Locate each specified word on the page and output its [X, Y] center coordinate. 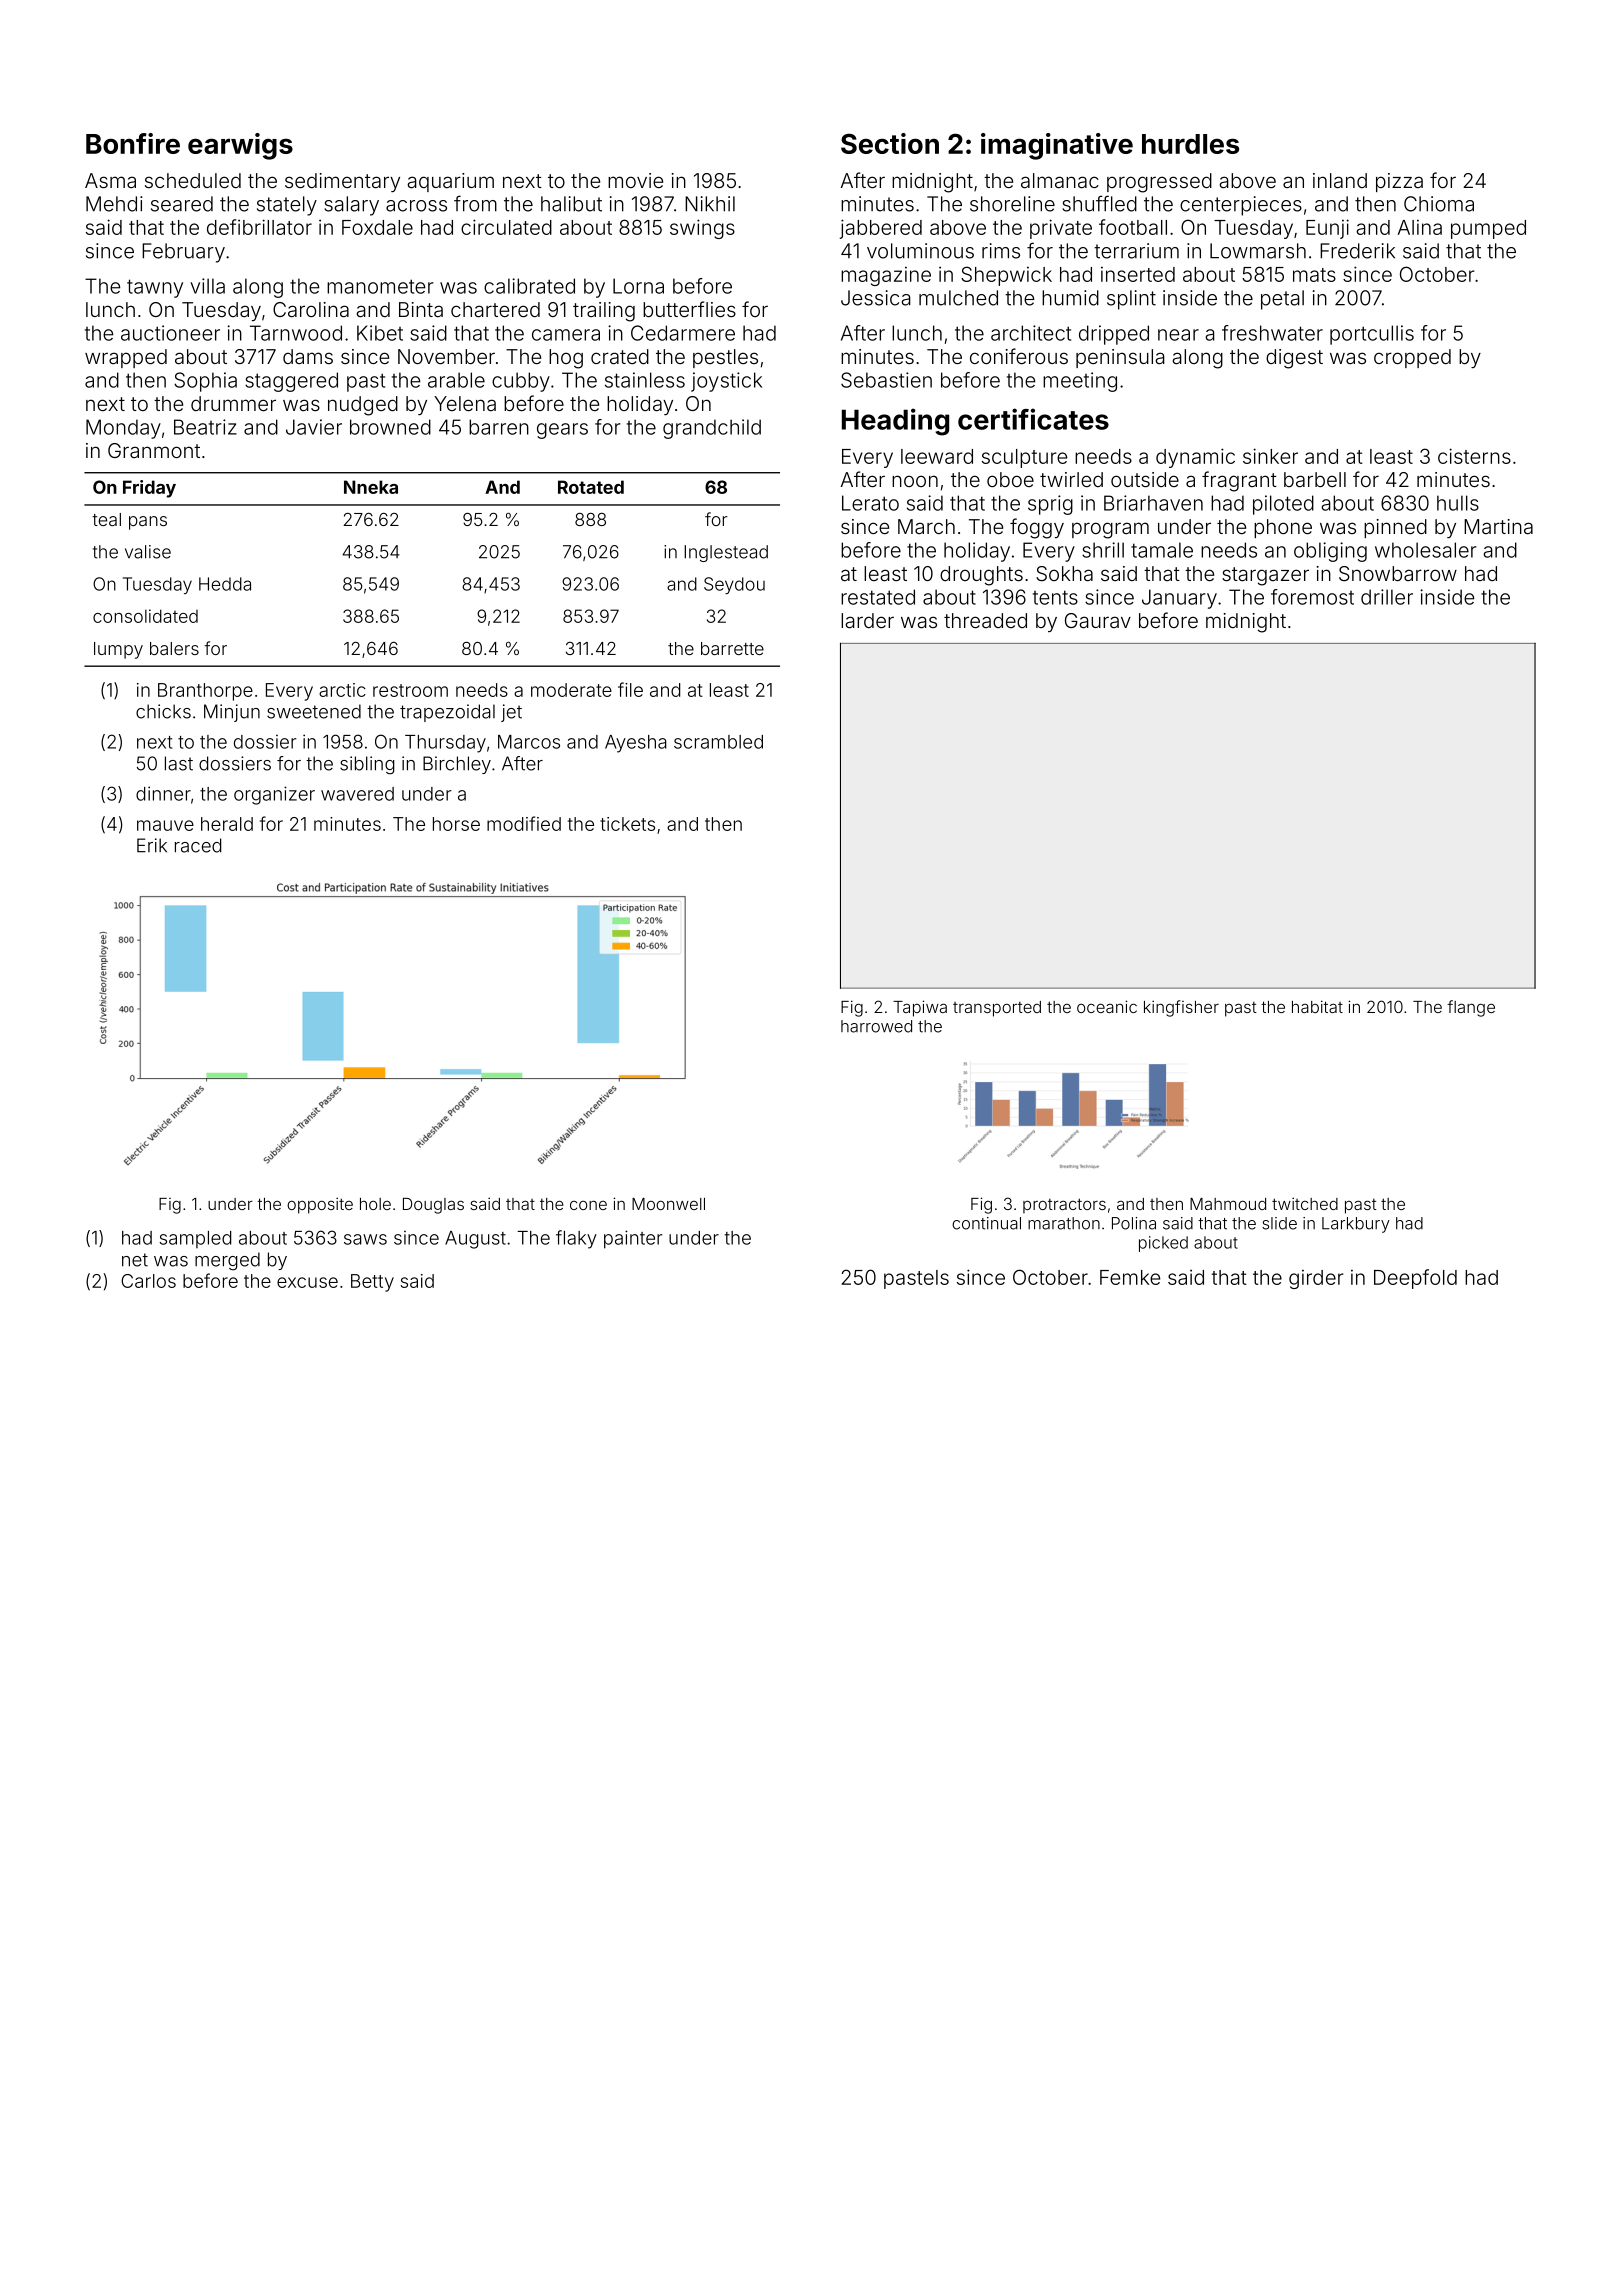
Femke [1130, 1277]
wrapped [126, 358]
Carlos [148, 1281]
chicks [163, 711]
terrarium [1136, 251]
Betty [372, 1283]
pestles [725, 358]
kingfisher [1181, 1008]
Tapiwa [920, 1008]
